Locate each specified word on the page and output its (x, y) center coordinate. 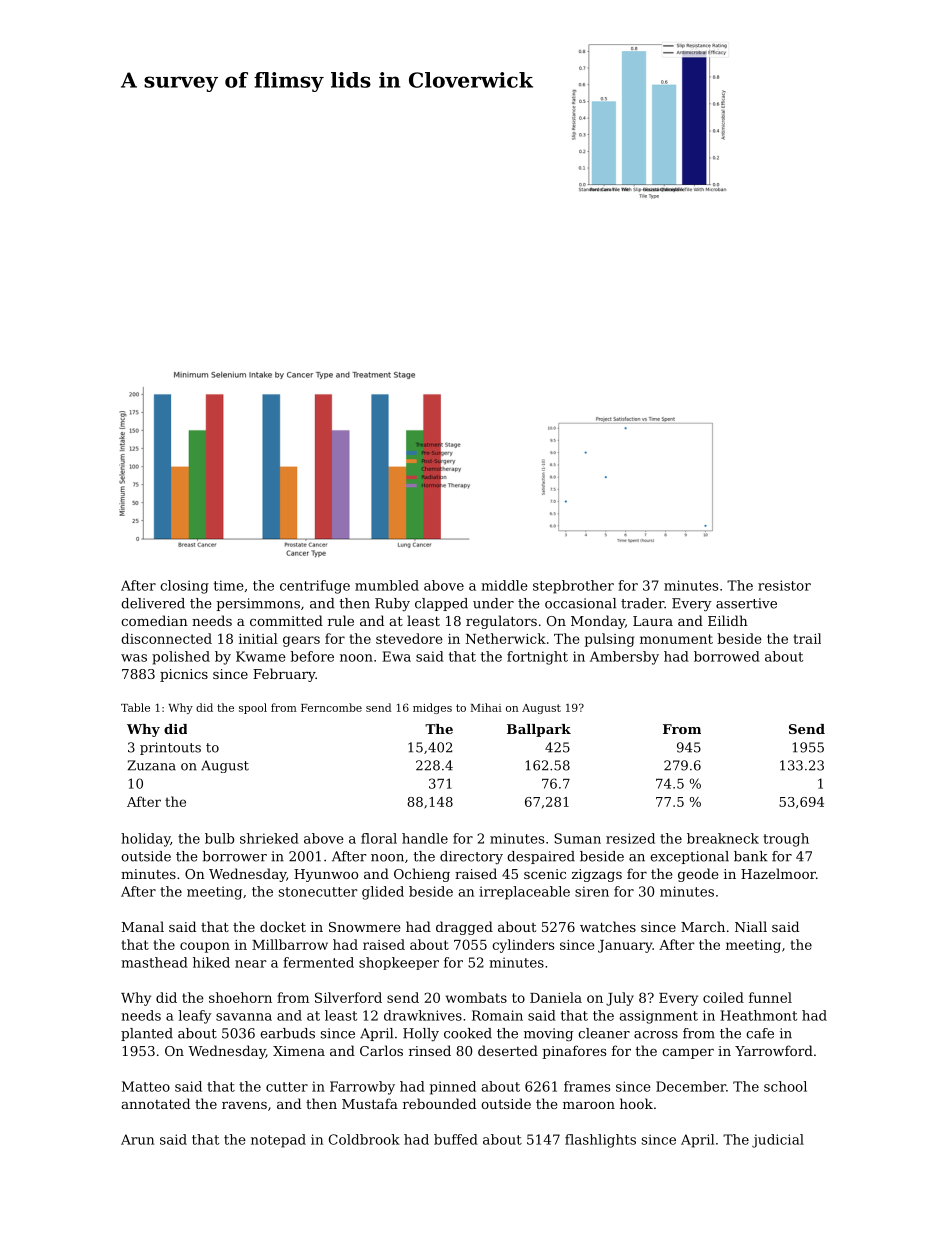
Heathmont (758, 1015)
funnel (770, 997)
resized (630, 838)
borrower (235, 856)
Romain (497, 1015)
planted (147, 1034)
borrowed (727, 656)
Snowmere (364, 927)
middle (504, 585)
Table (135, 707)
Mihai (486, 707)
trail (807, 638)
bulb (219, 838)
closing (184, 587)
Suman (577, 838)
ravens (244, 1105)
